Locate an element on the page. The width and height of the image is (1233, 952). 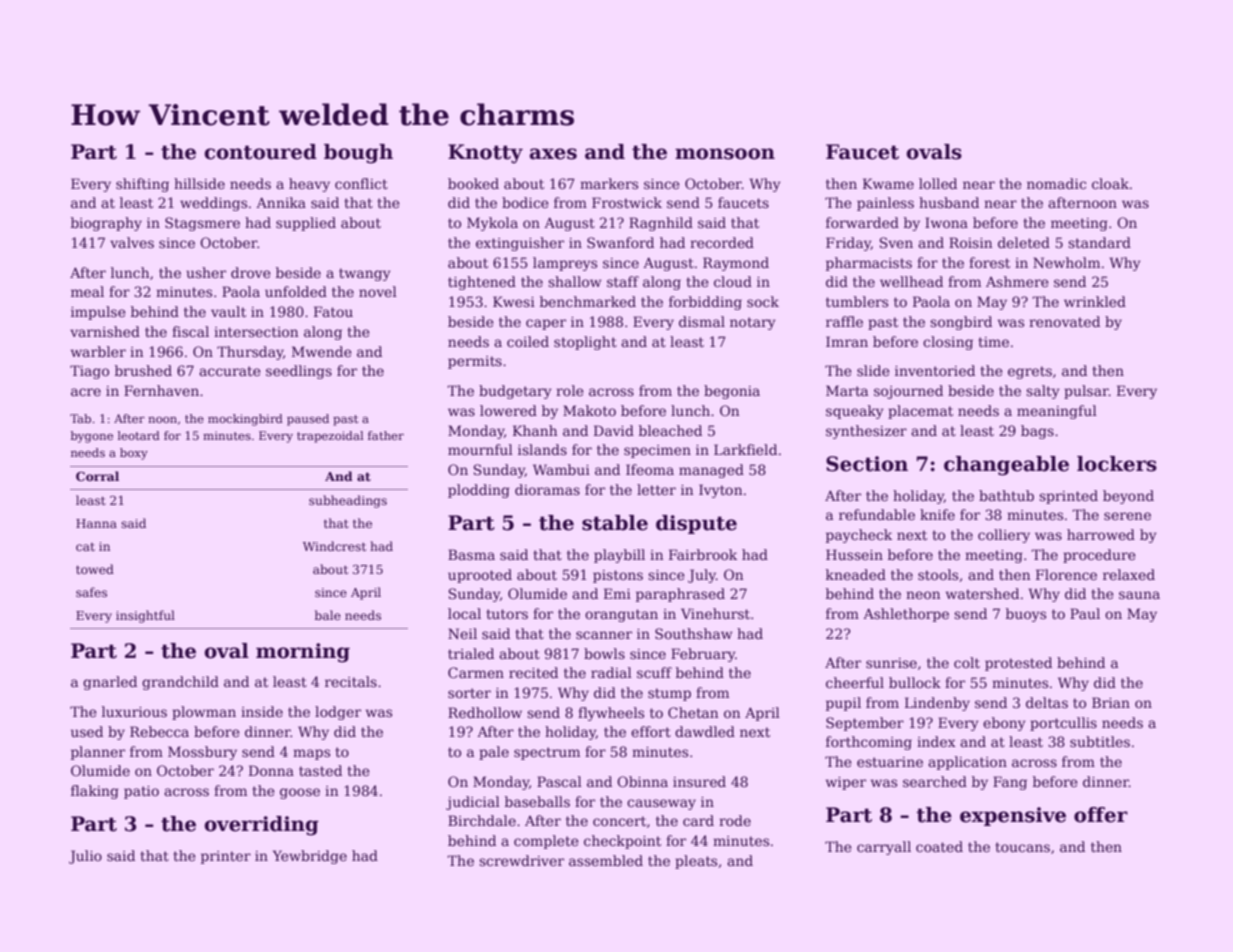
supplied is located at coordinates (306, 224).
